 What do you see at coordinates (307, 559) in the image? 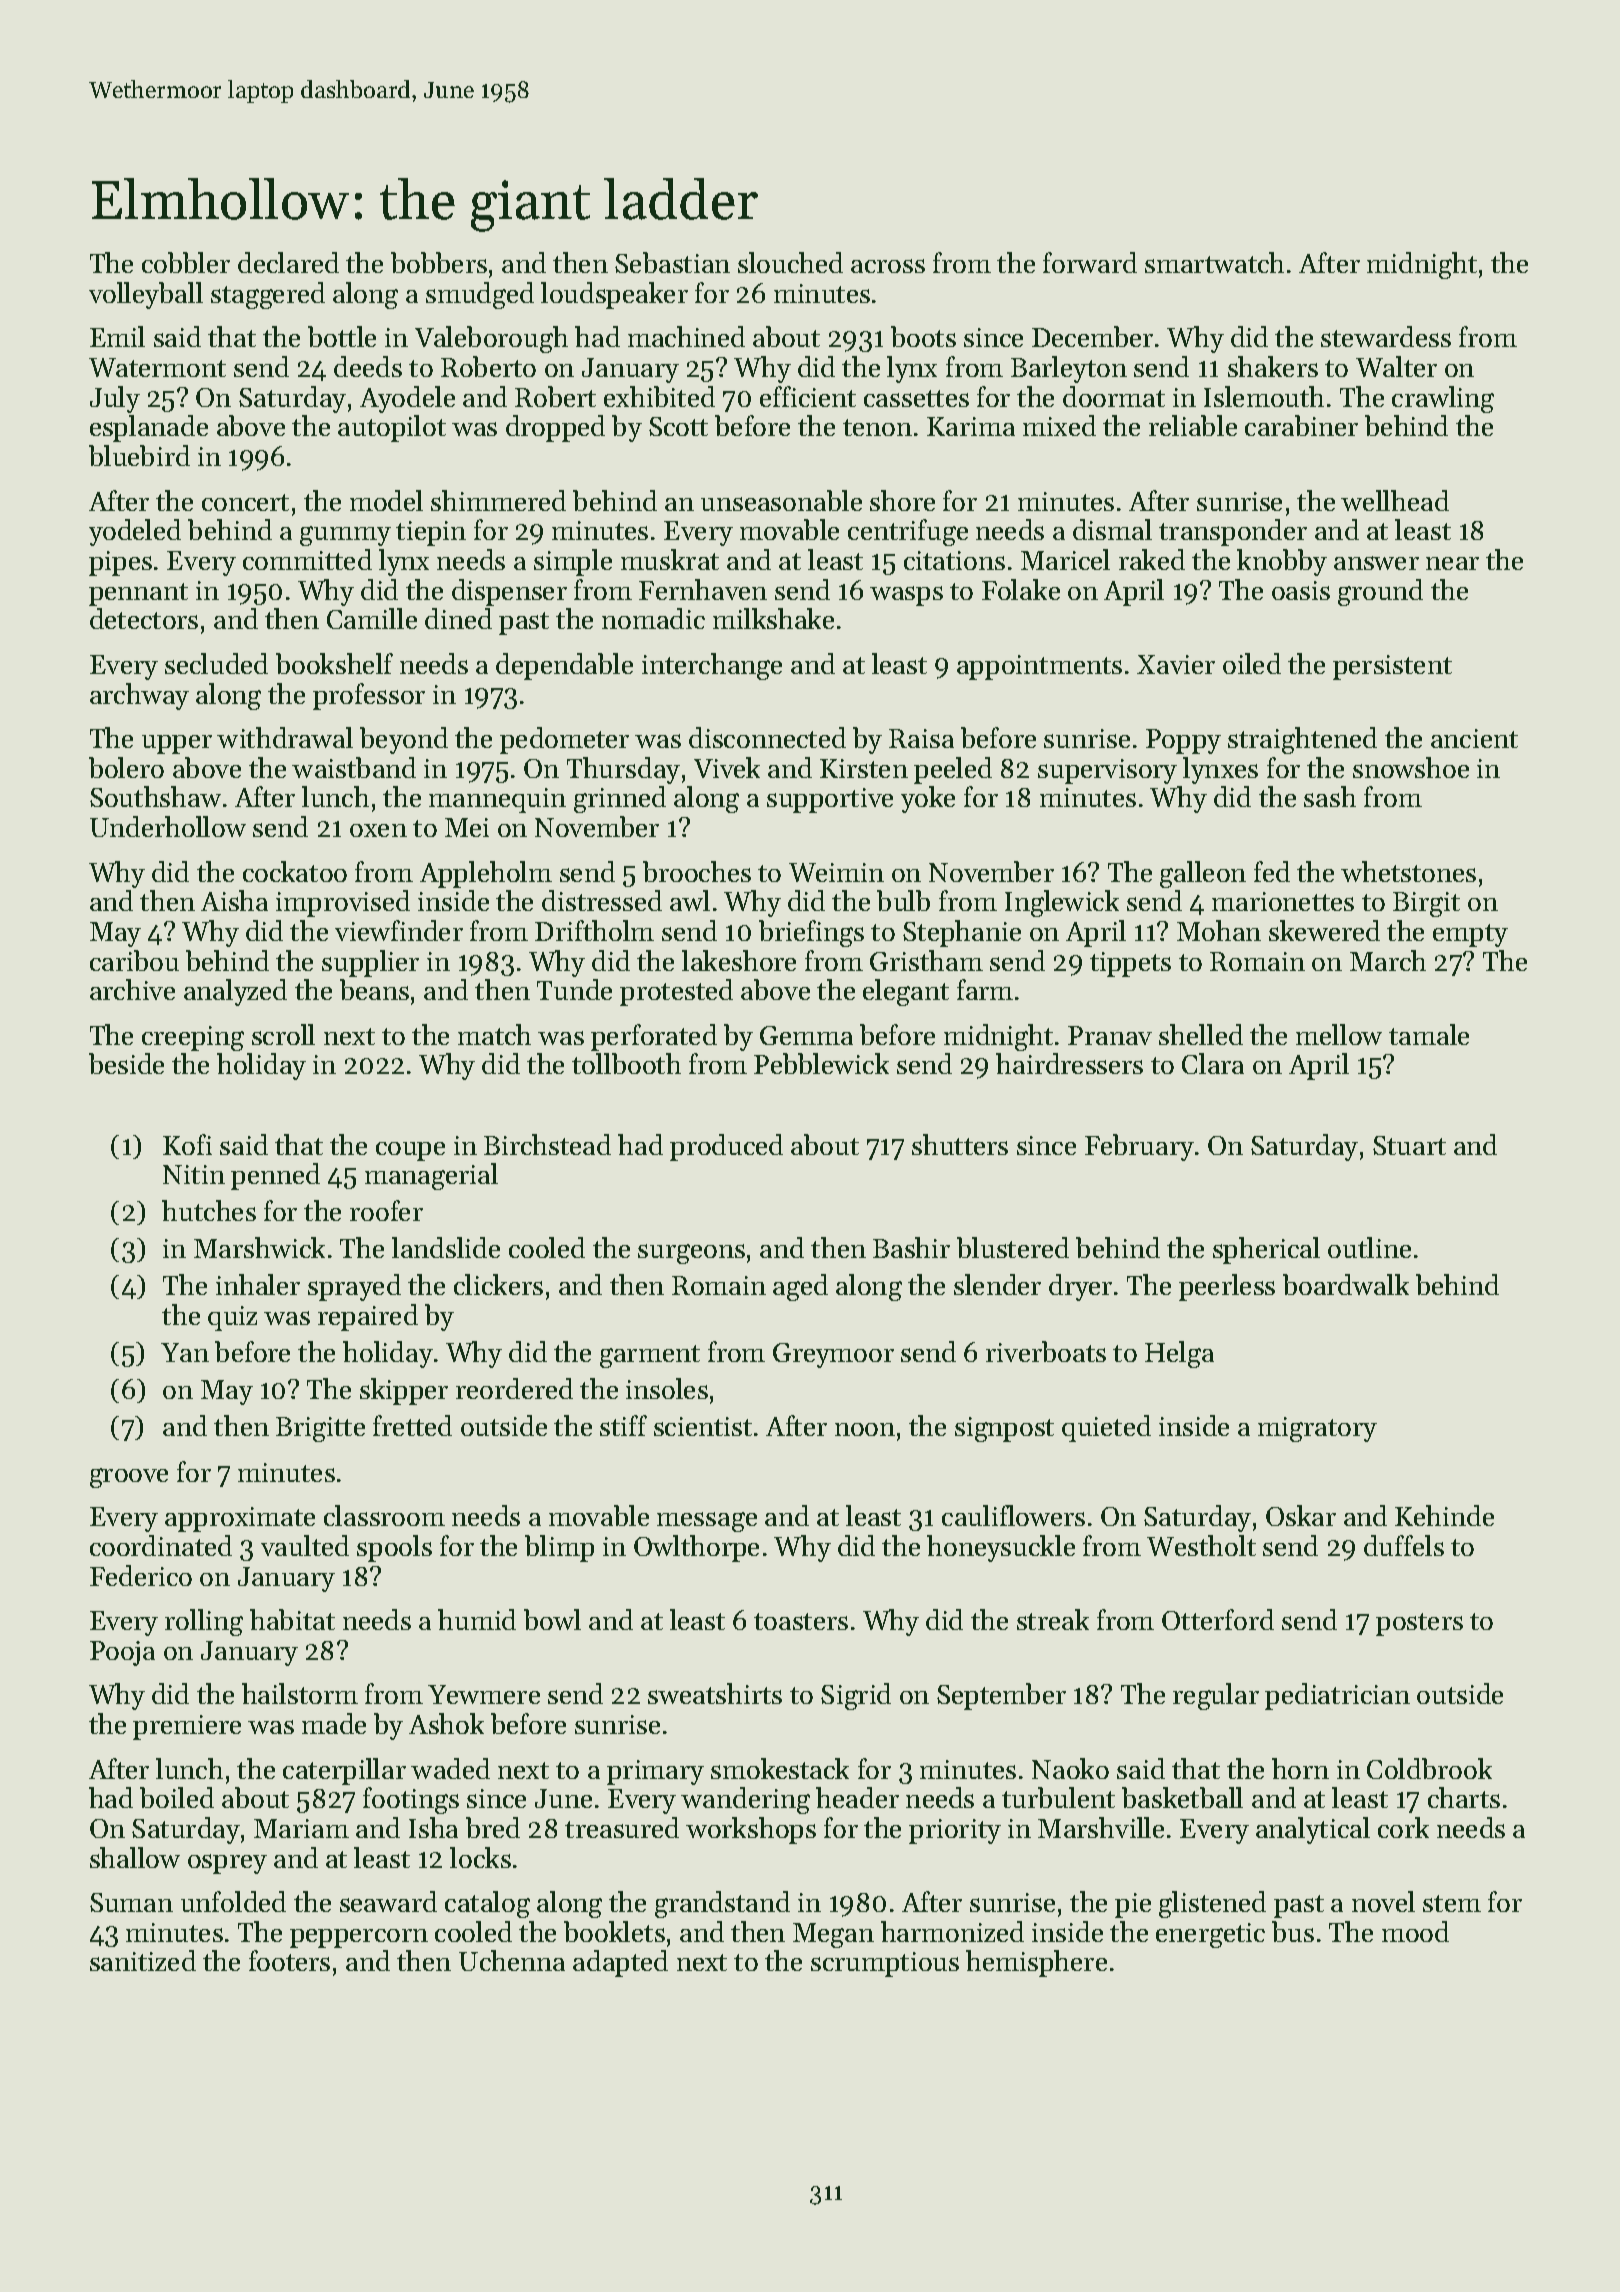
I see `committed` at bounding box center [307, 559].
